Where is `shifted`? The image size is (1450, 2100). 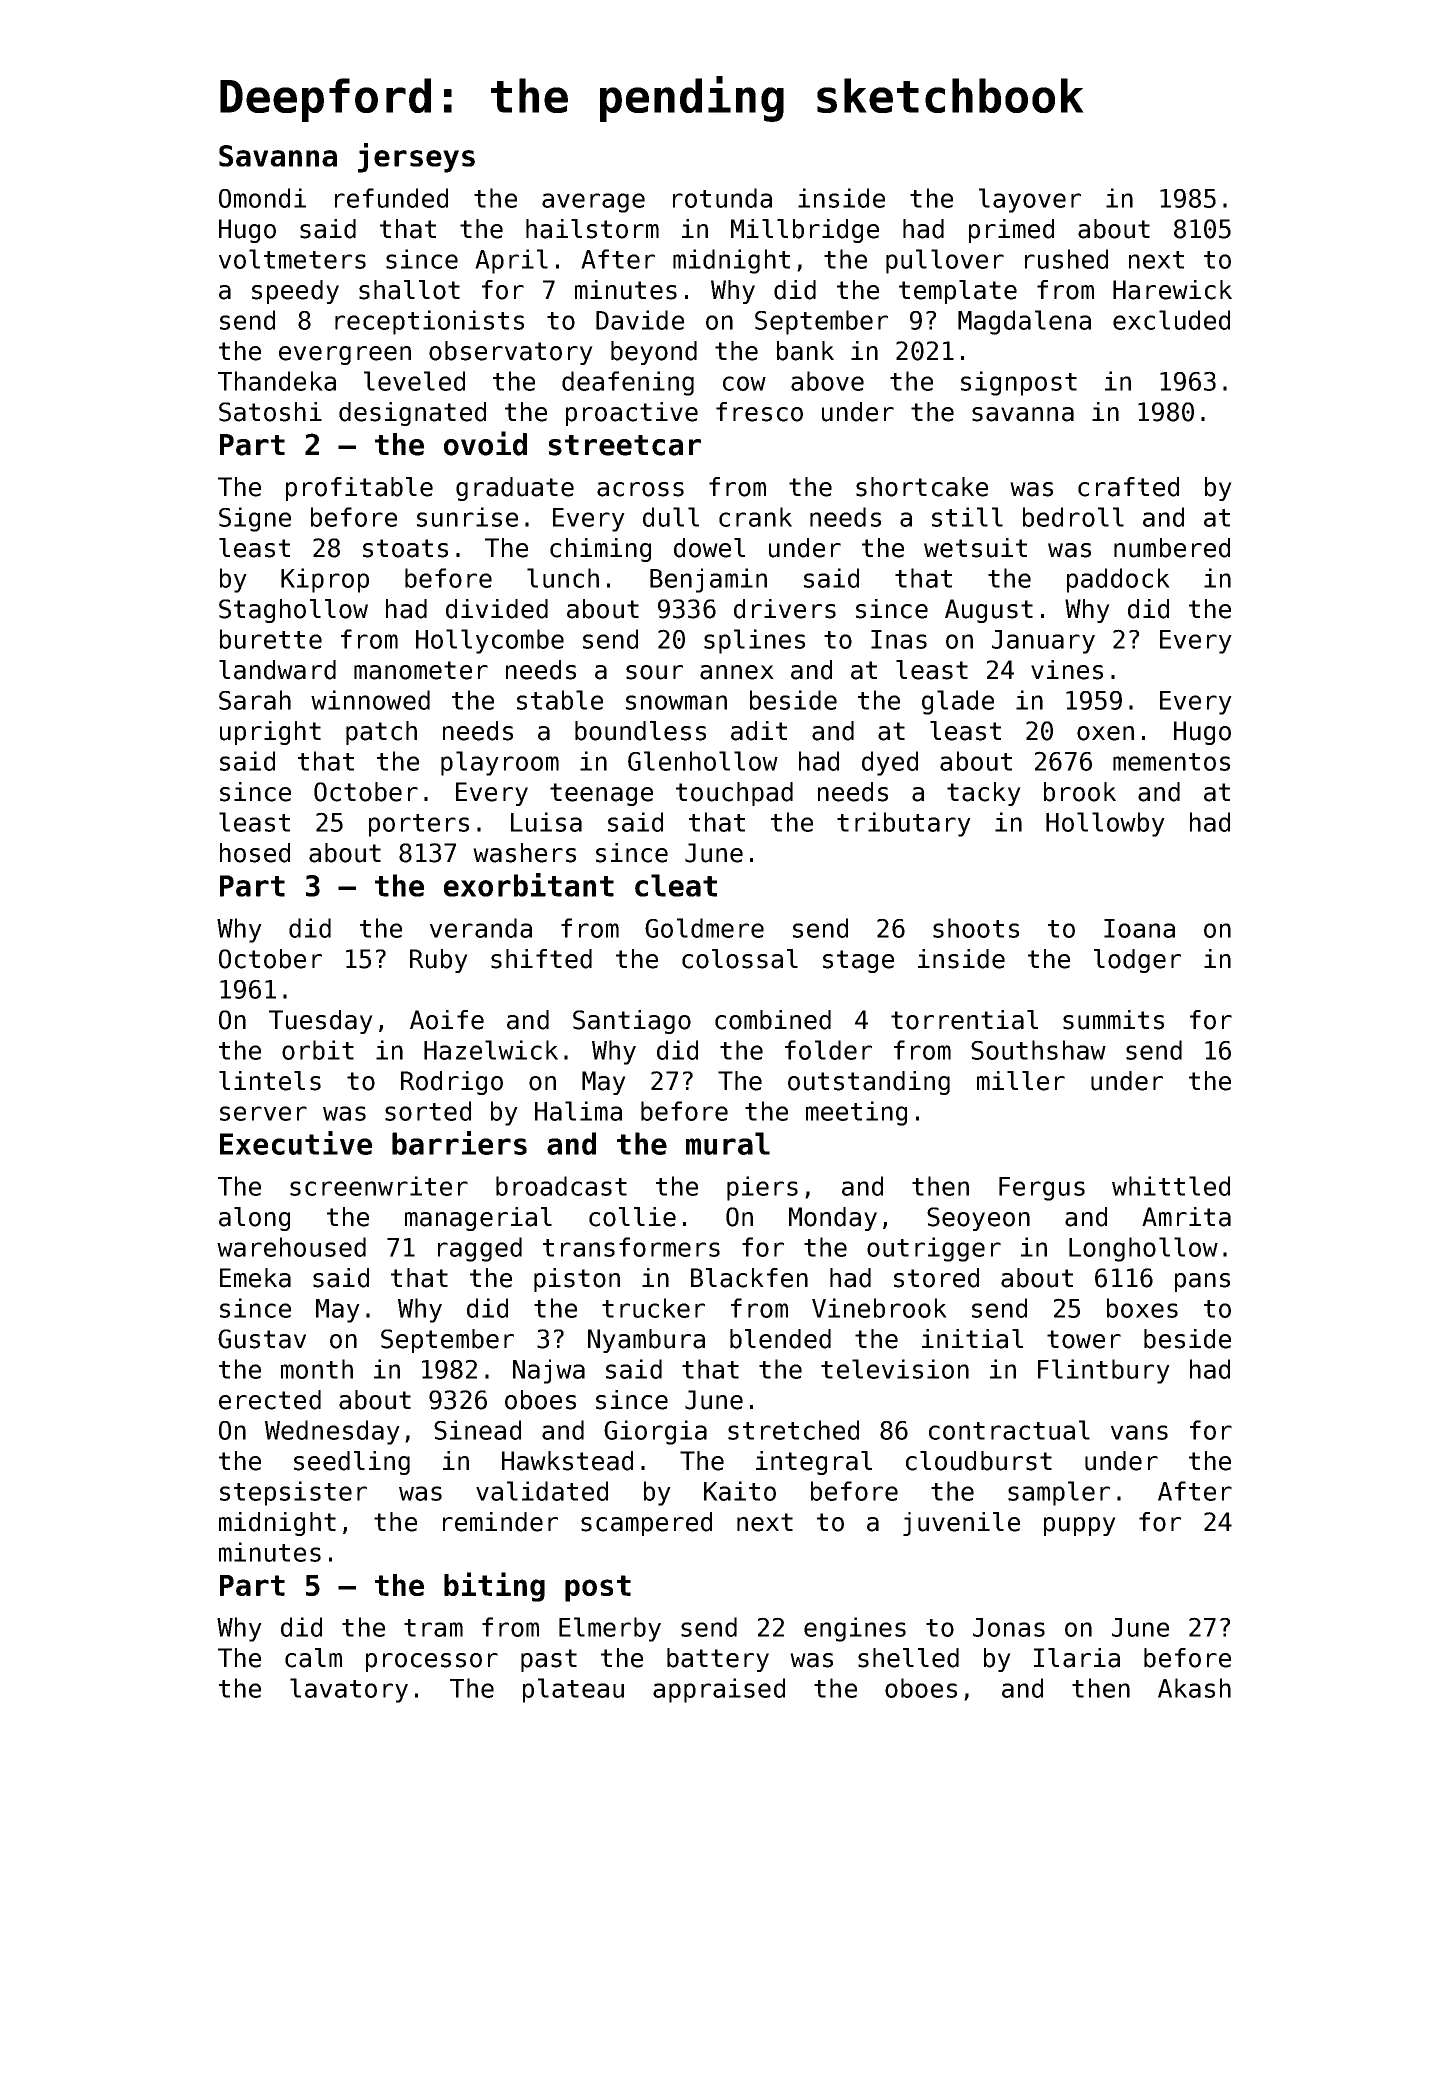 shifted is located at coordinates (541, 959).
